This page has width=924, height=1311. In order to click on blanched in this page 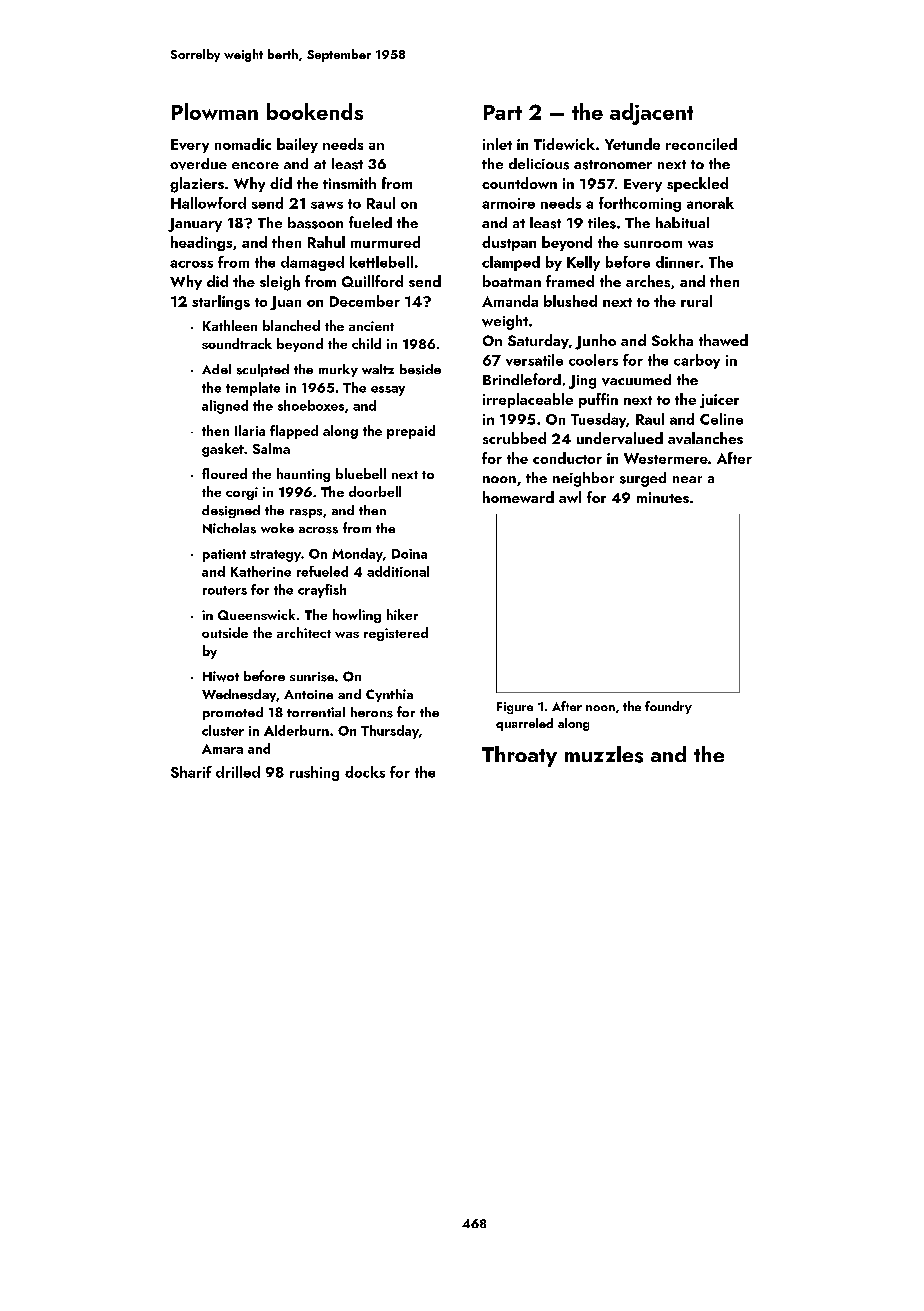, I will do `click(291, 325)`.
